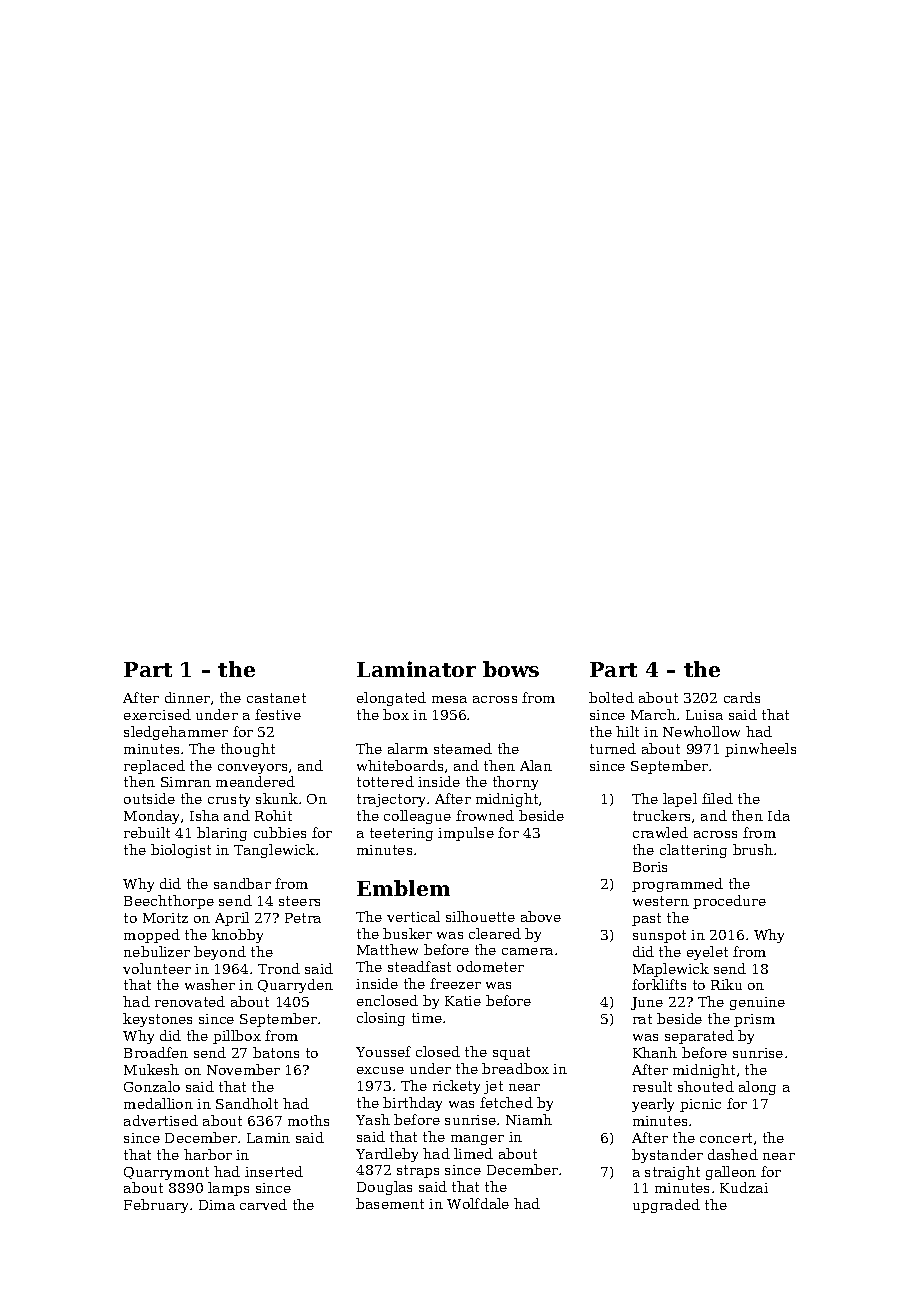 The height and width of the page is (1308, 924). Describe the element at coordinates (187, 697) in the page. I see `dinner` at that location.
